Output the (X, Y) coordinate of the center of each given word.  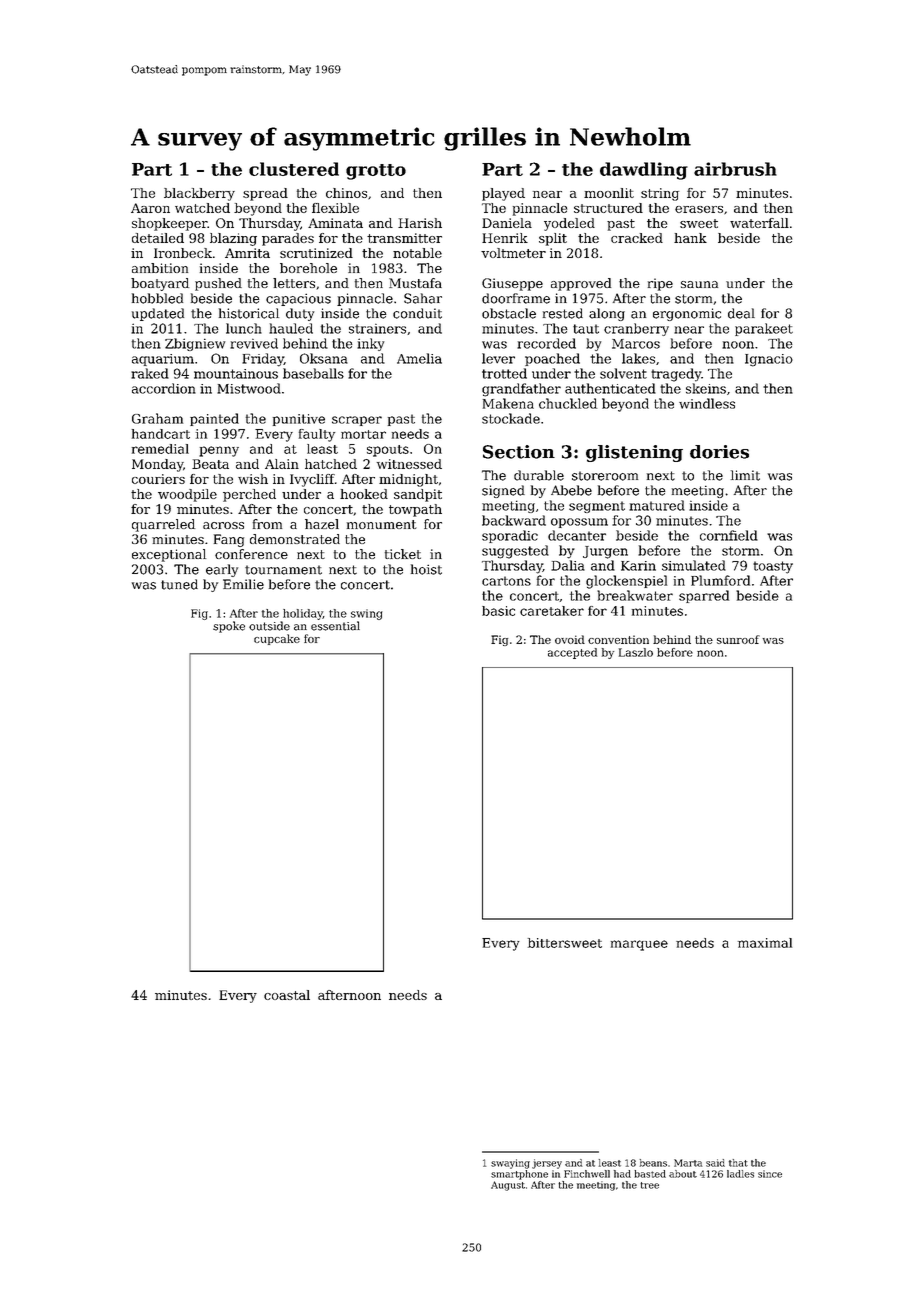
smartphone (519, 1175)
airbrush (735, 169)
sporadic (510, 536)
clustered (294, 169)
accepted (572, 653)
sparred (704, 596)
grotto (376, 172)
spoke (229, 627)
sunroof (738, 639)
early (222, 570)
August (508, 1186)
